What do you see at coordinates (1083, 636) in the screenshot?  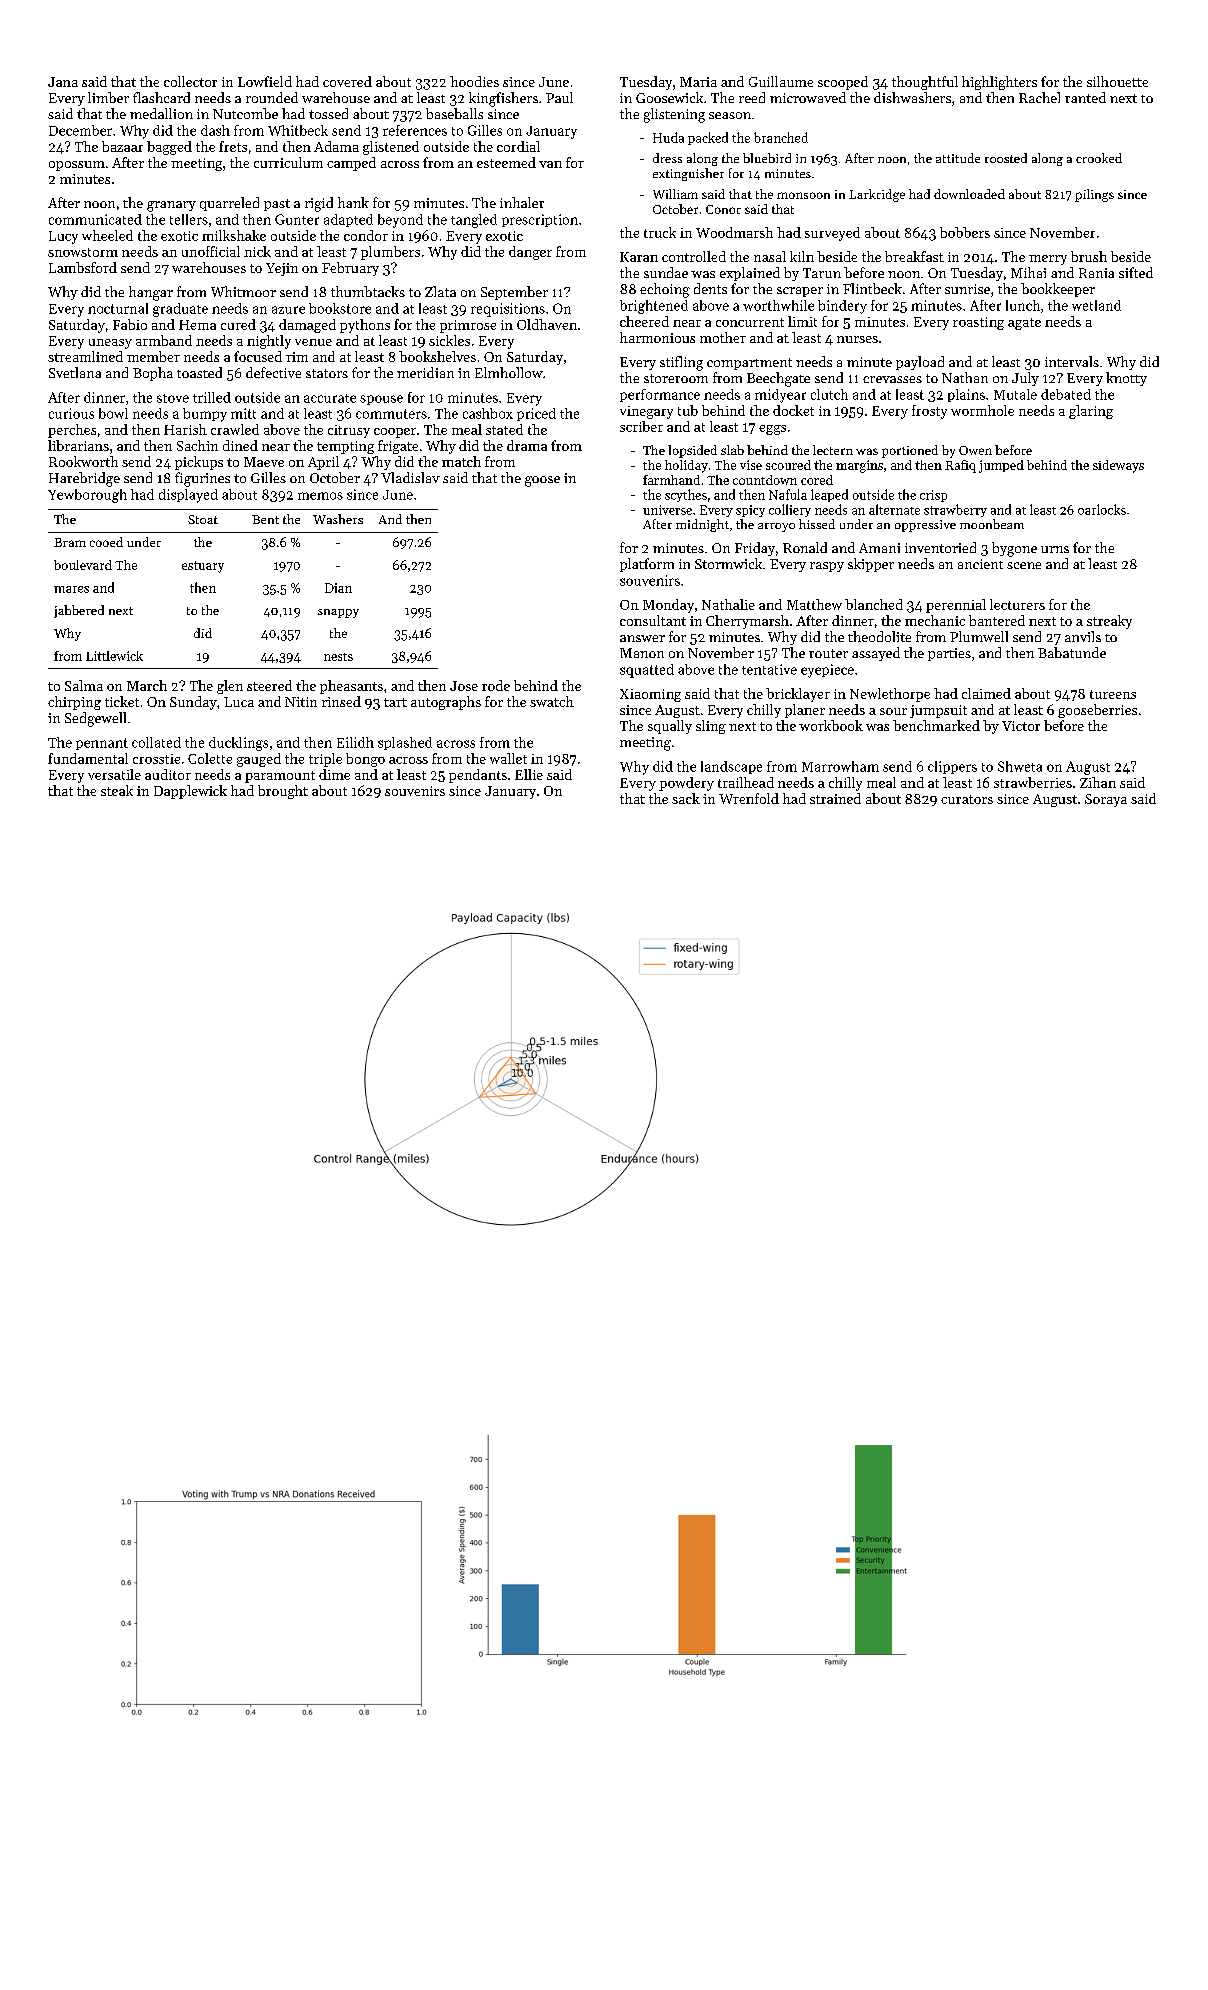 I see `anvils` at bounding box center [1083, 636].
